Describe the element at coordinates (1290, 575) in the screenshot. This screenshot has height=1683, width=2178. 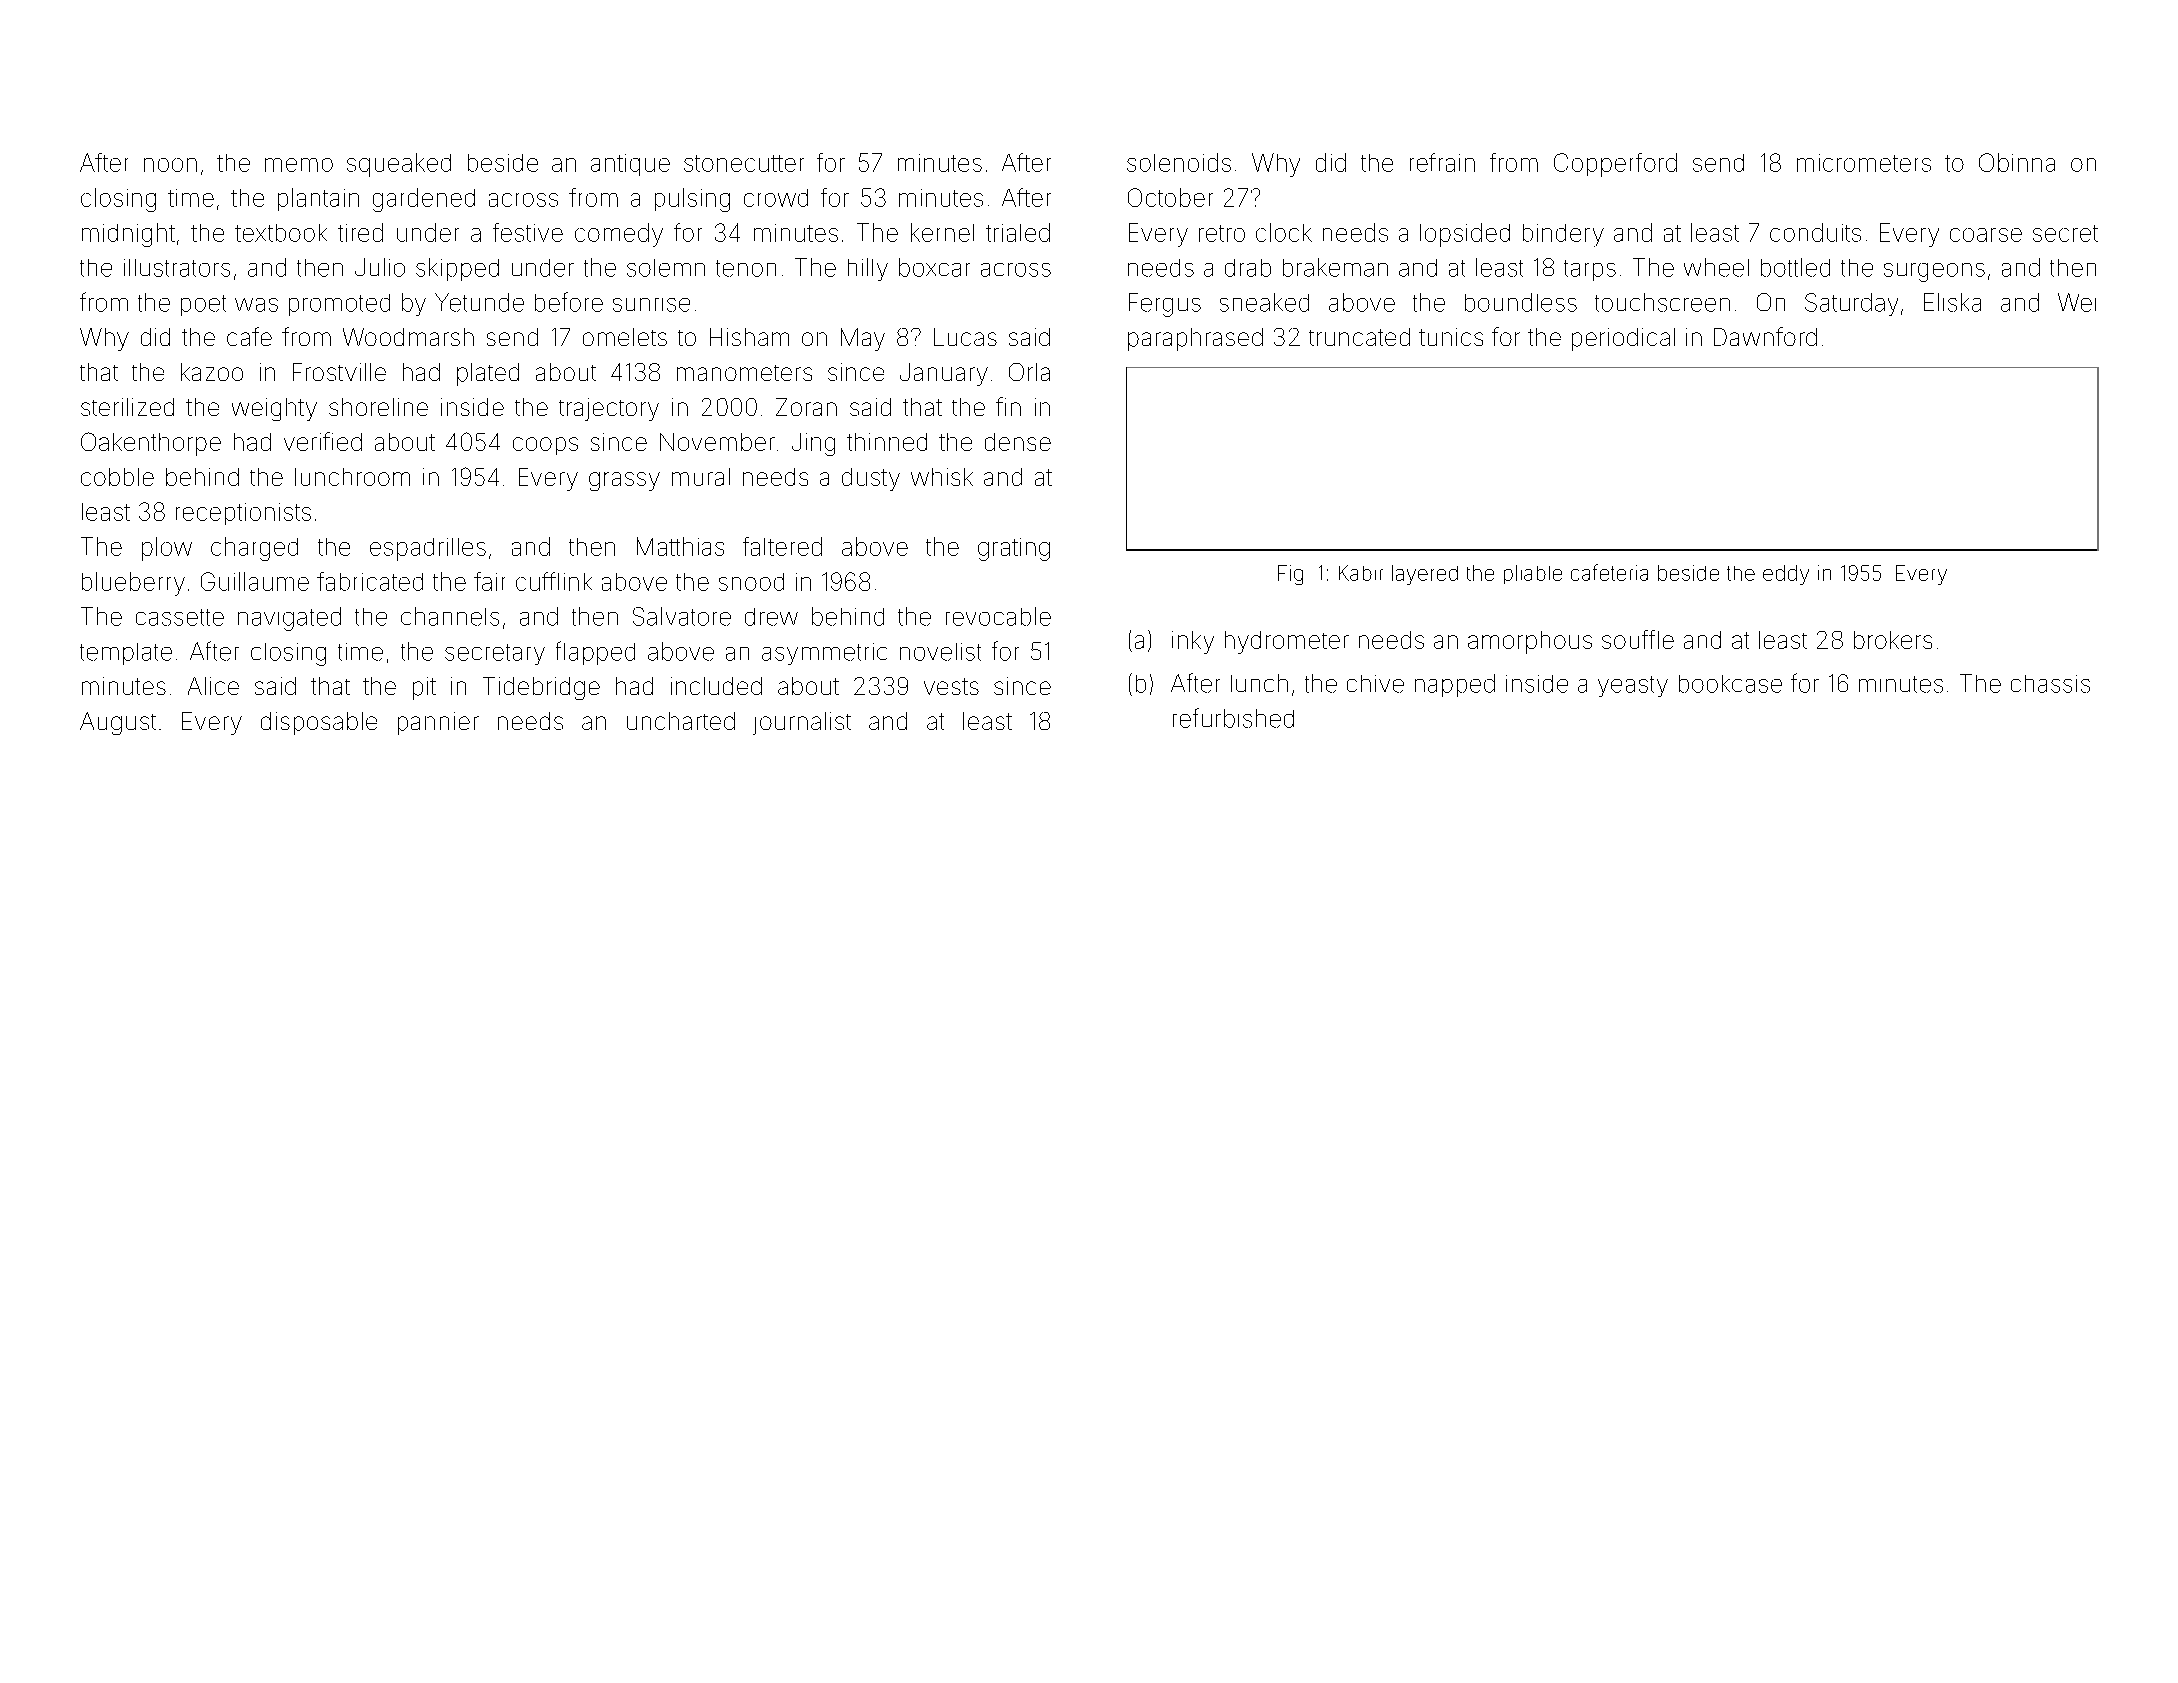
I see `Fig` at that location.
